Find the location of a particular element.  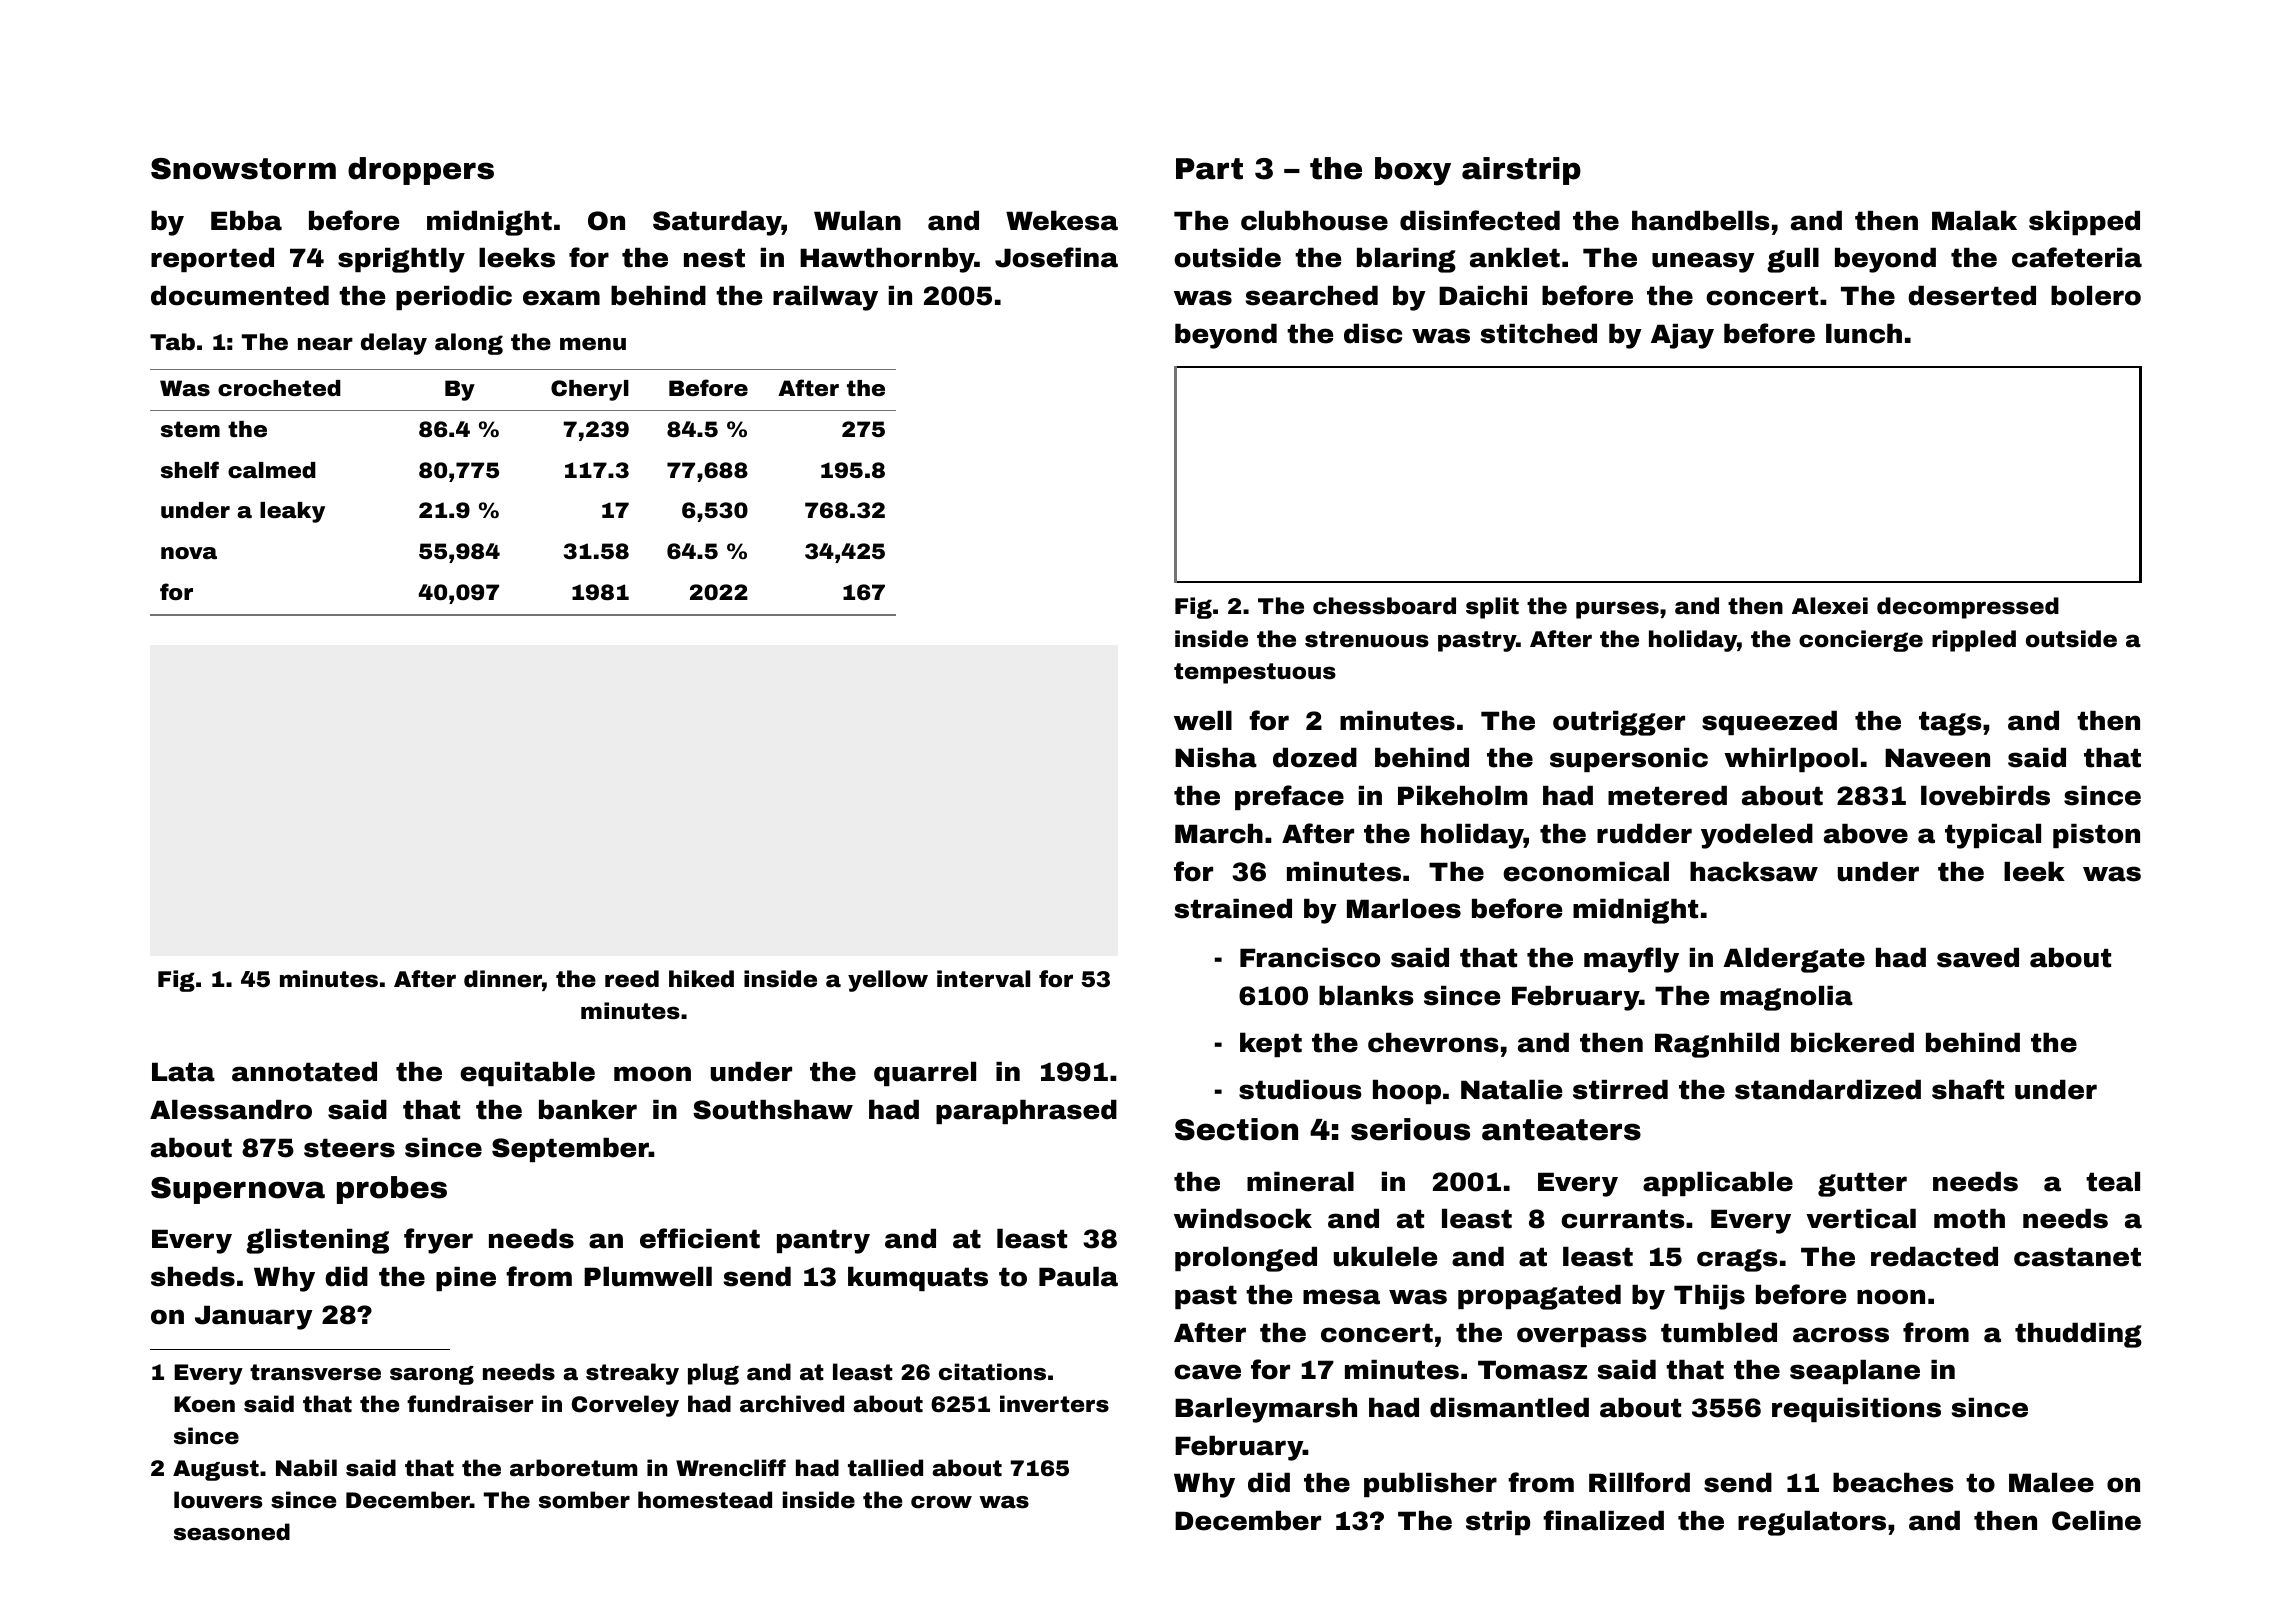

Corveley is located at coordinates (625, 1406).
